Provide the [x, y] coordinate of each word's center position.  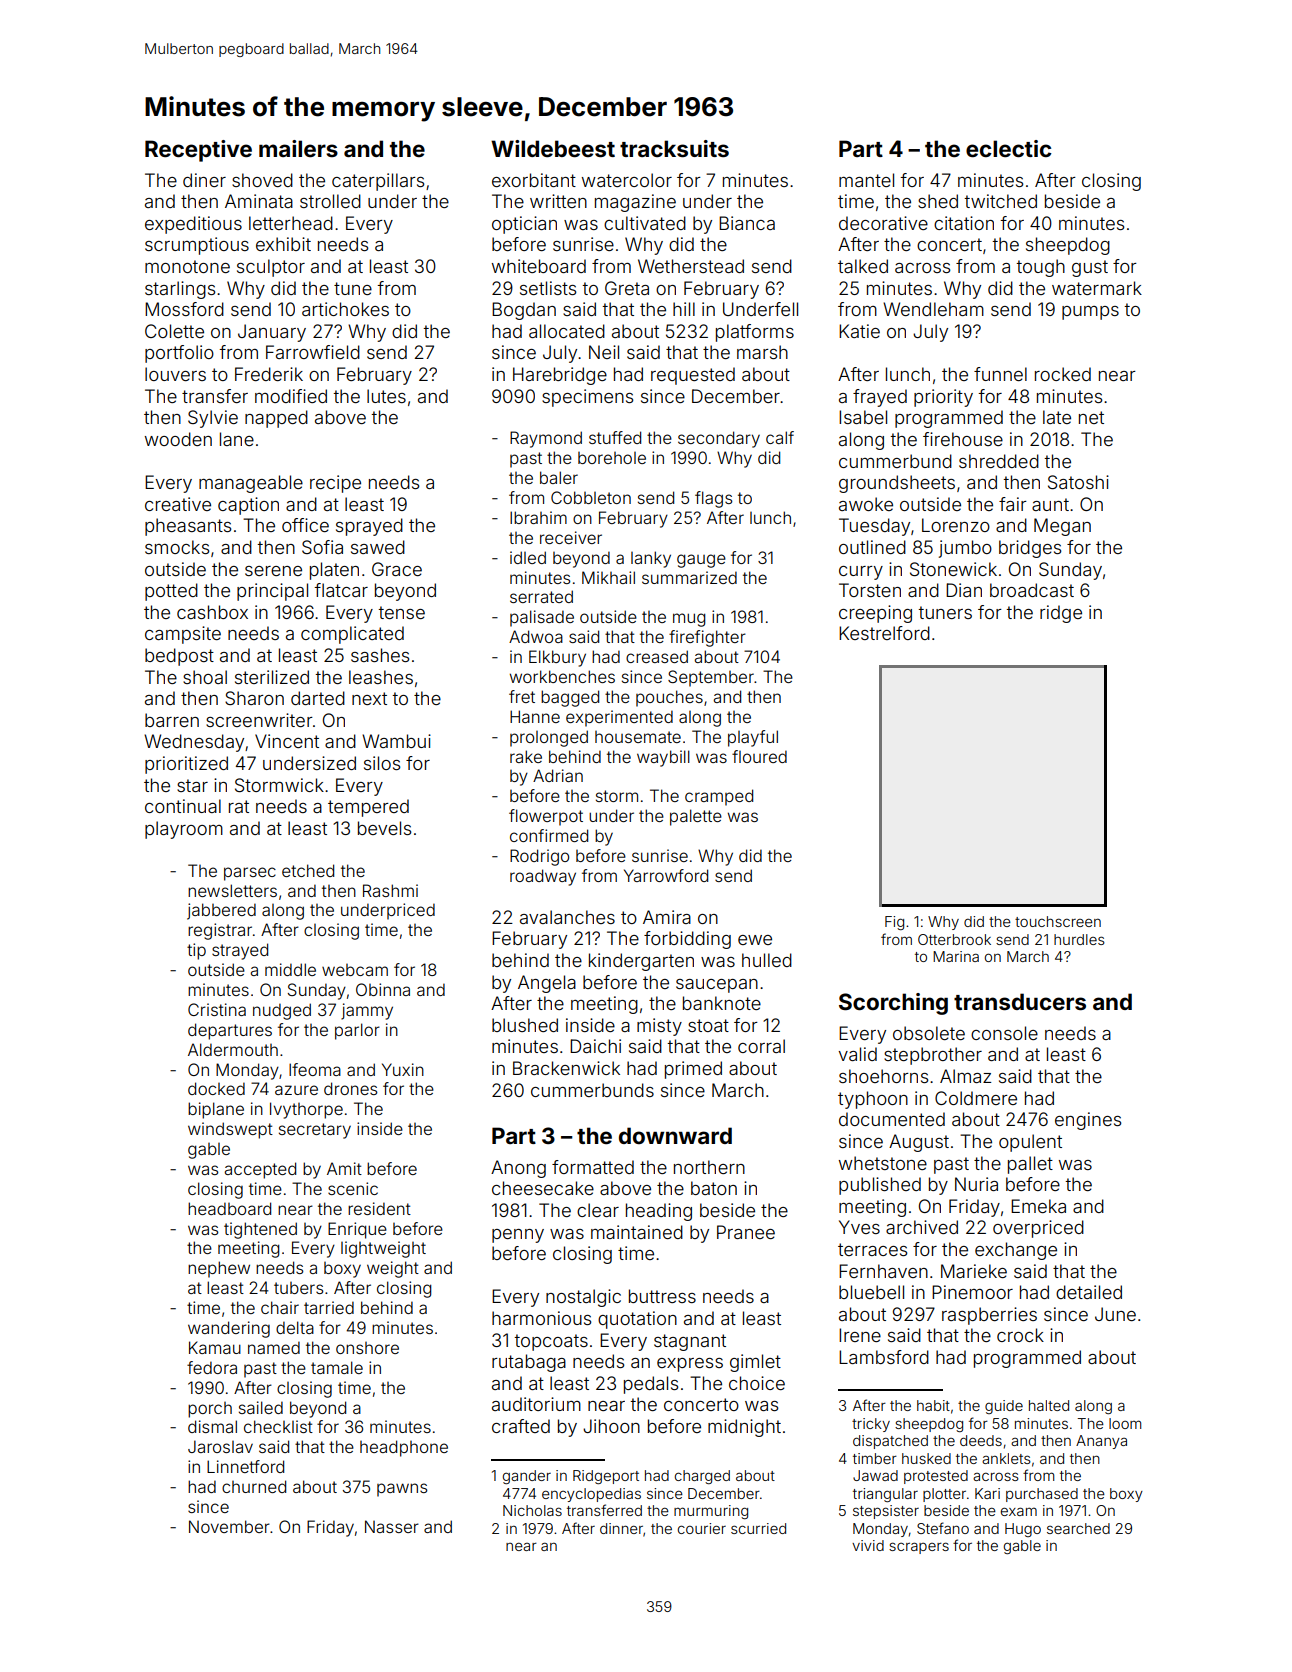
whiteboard [539, 266]
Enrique [357, 1230]
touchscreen [1058, 921]
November [229, 1526]
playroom [184, 830]
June [1115, 1314]
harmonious [541, 1318]
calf [780, 437]
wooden [178, 439]
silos [382, 763]
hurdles [1079, 939]
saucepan [717, 986]
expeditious [193, 225]
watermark [1097, 288]
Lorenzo [956, 525]
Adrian [558, 775]
